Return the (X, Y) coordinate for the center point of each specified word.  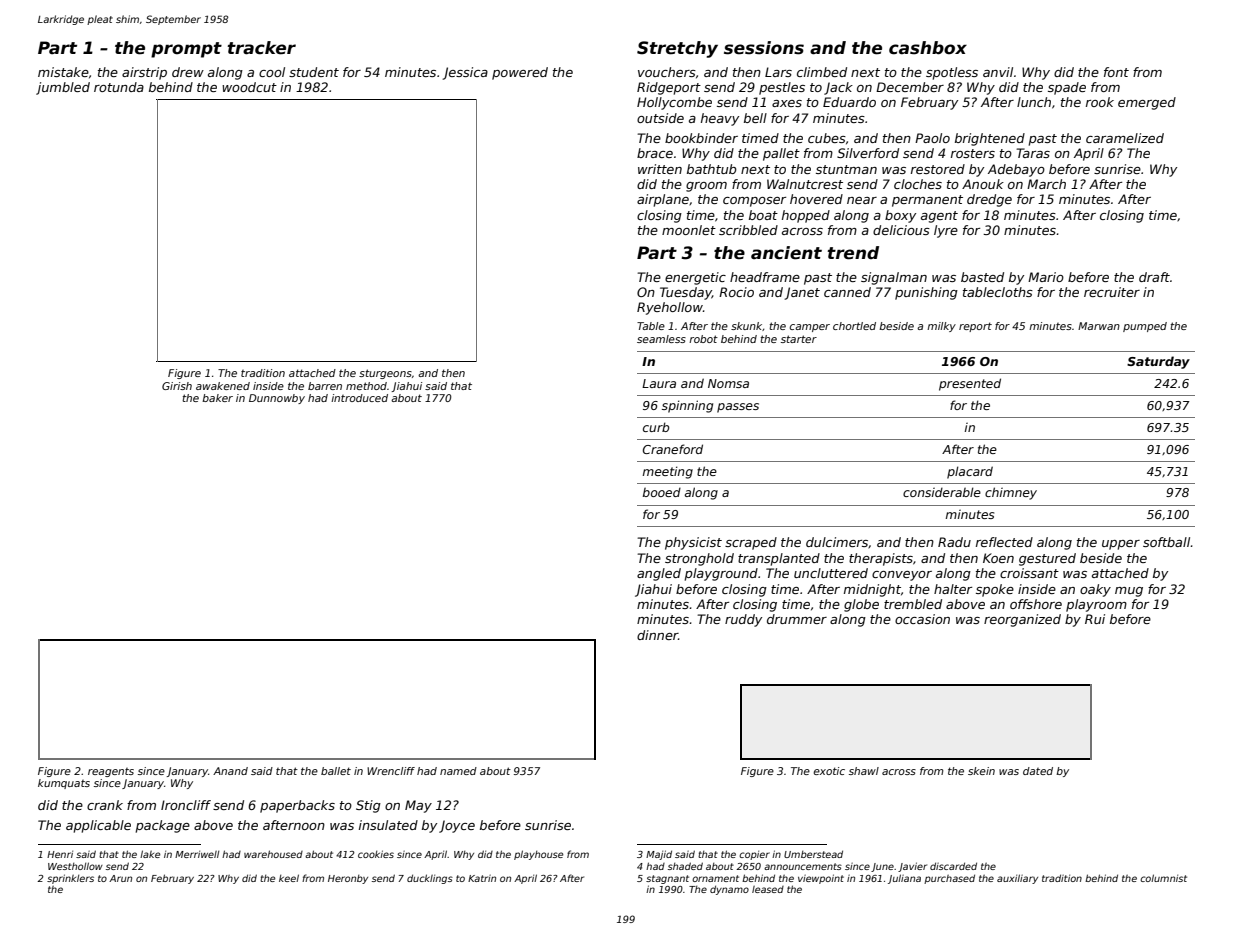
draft (1154, 277)
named (458, 771)
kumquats (64, 784)
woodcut (249, 87)
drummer (797, 619)
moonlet (689, 230)
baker (217, 398)
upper (1121, 545)
